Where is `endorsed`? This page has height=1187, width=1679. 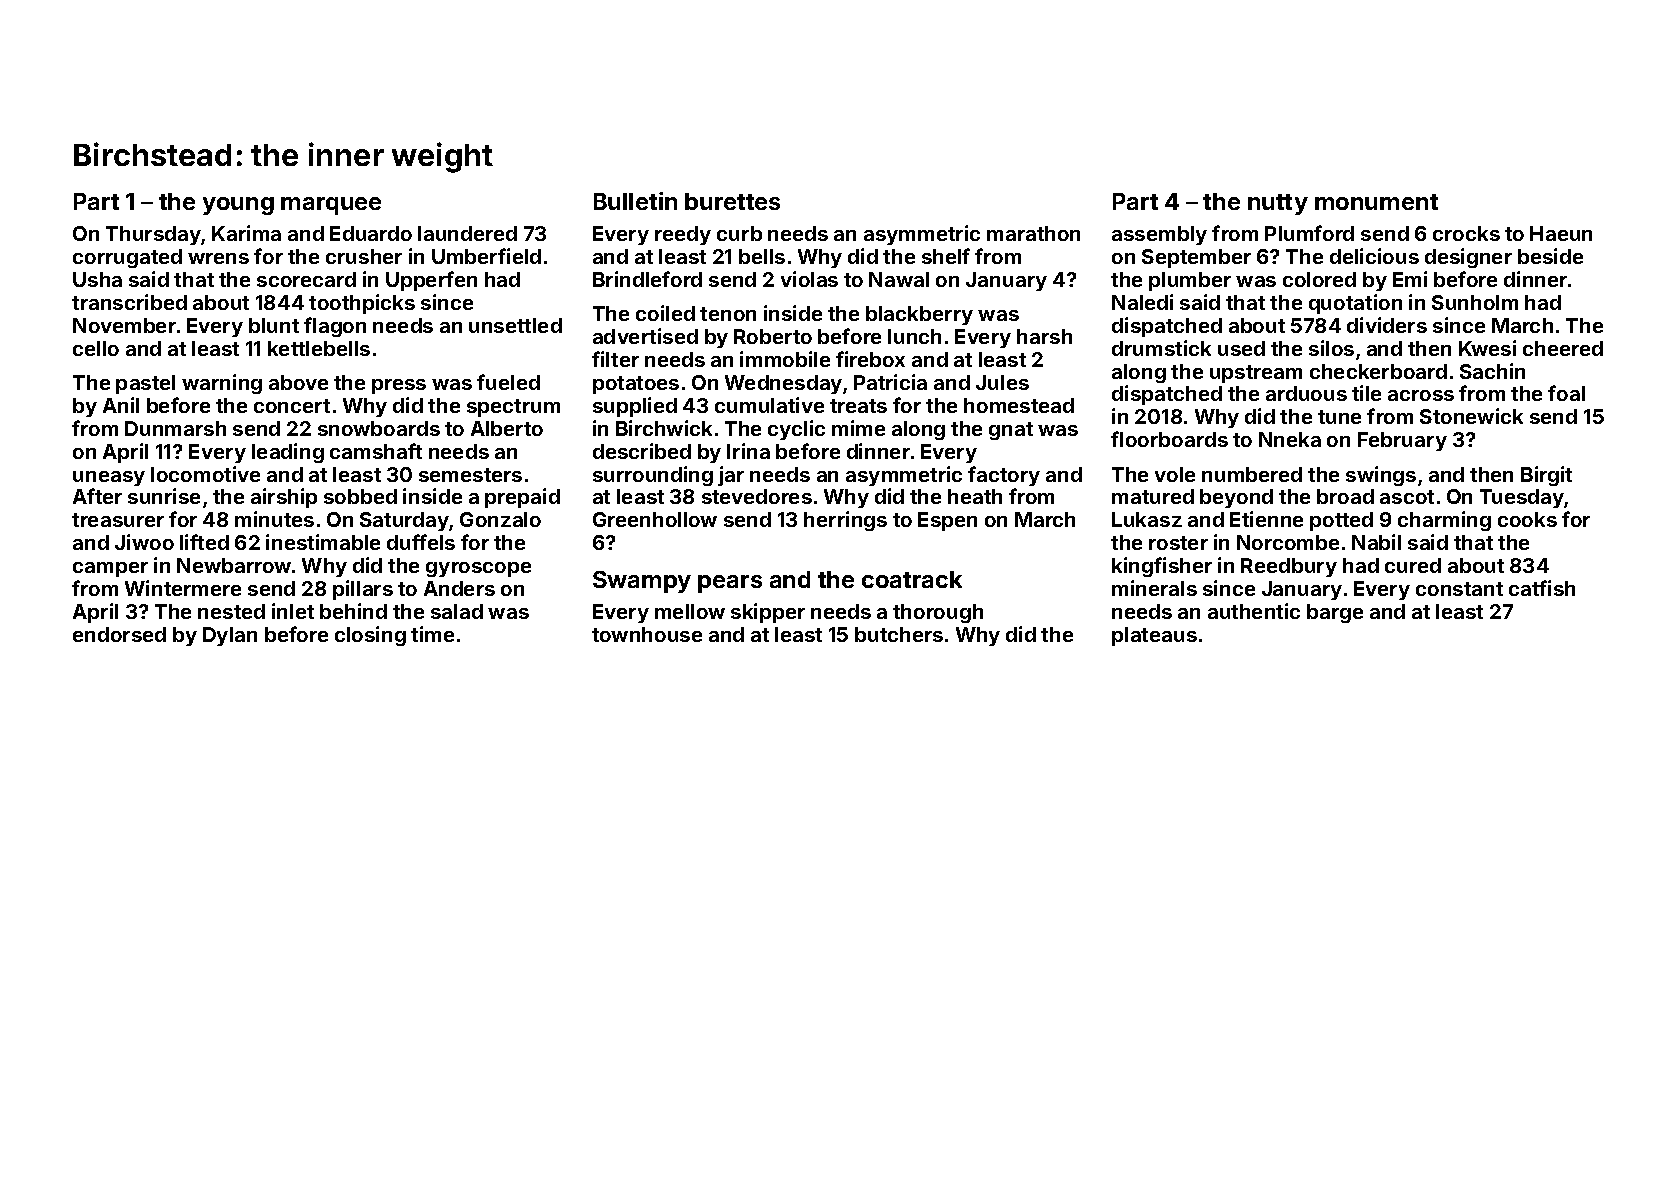 endorsed is located at coordinates (119, 634).
